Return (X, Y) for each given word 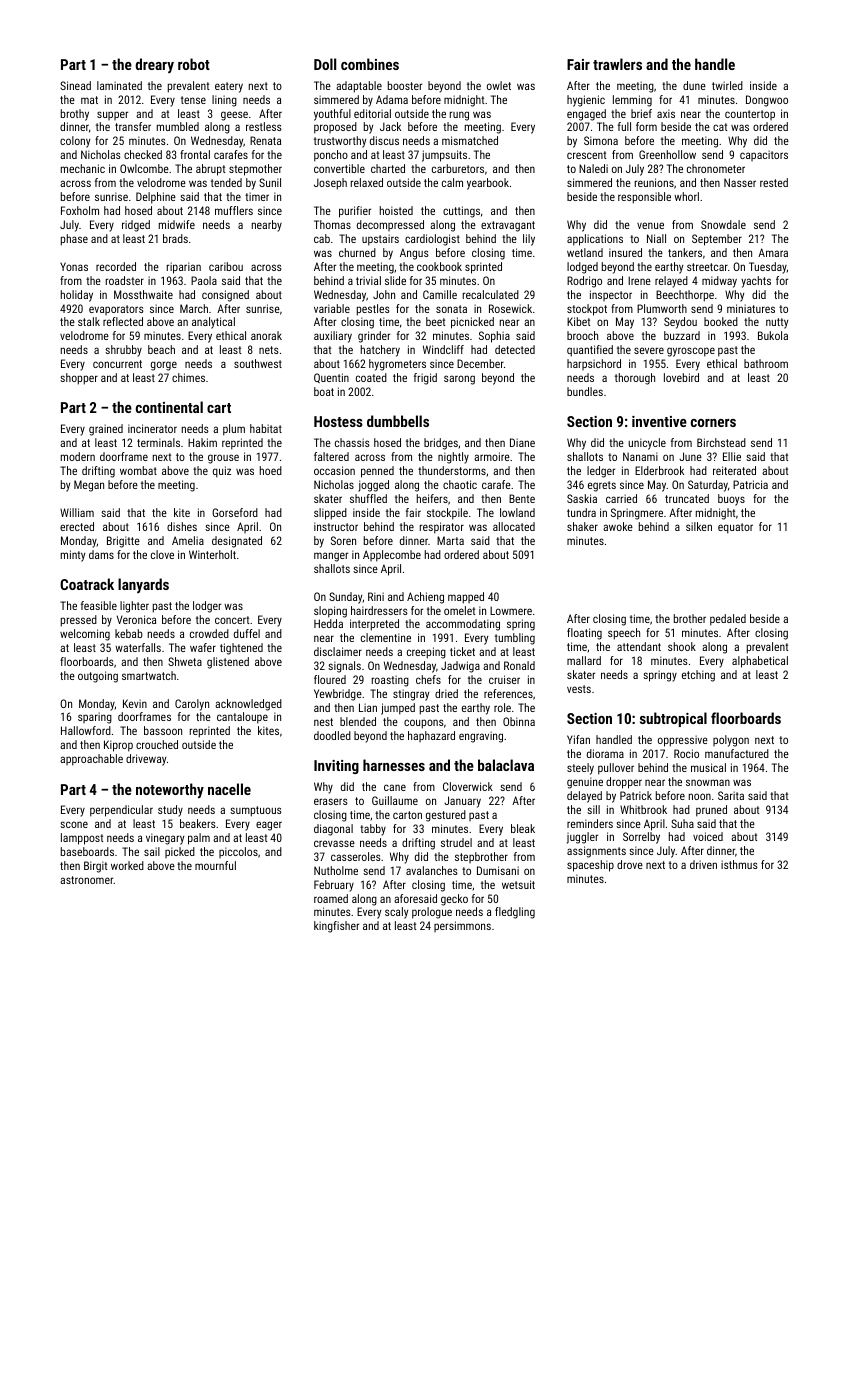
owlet (499, 85)
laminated (119, 85)
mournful (215, 865)
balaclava (506, 765)
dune (694, 85)
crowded (209, 633)
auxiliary (333, 337)
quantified (590, 351)
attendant (639, 646)
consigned (225, 296)
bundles (585, 391)
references (508, 693)
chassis (352, 442)
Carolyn (192, 705)
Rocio (686, 753)
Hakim (202, 442)
